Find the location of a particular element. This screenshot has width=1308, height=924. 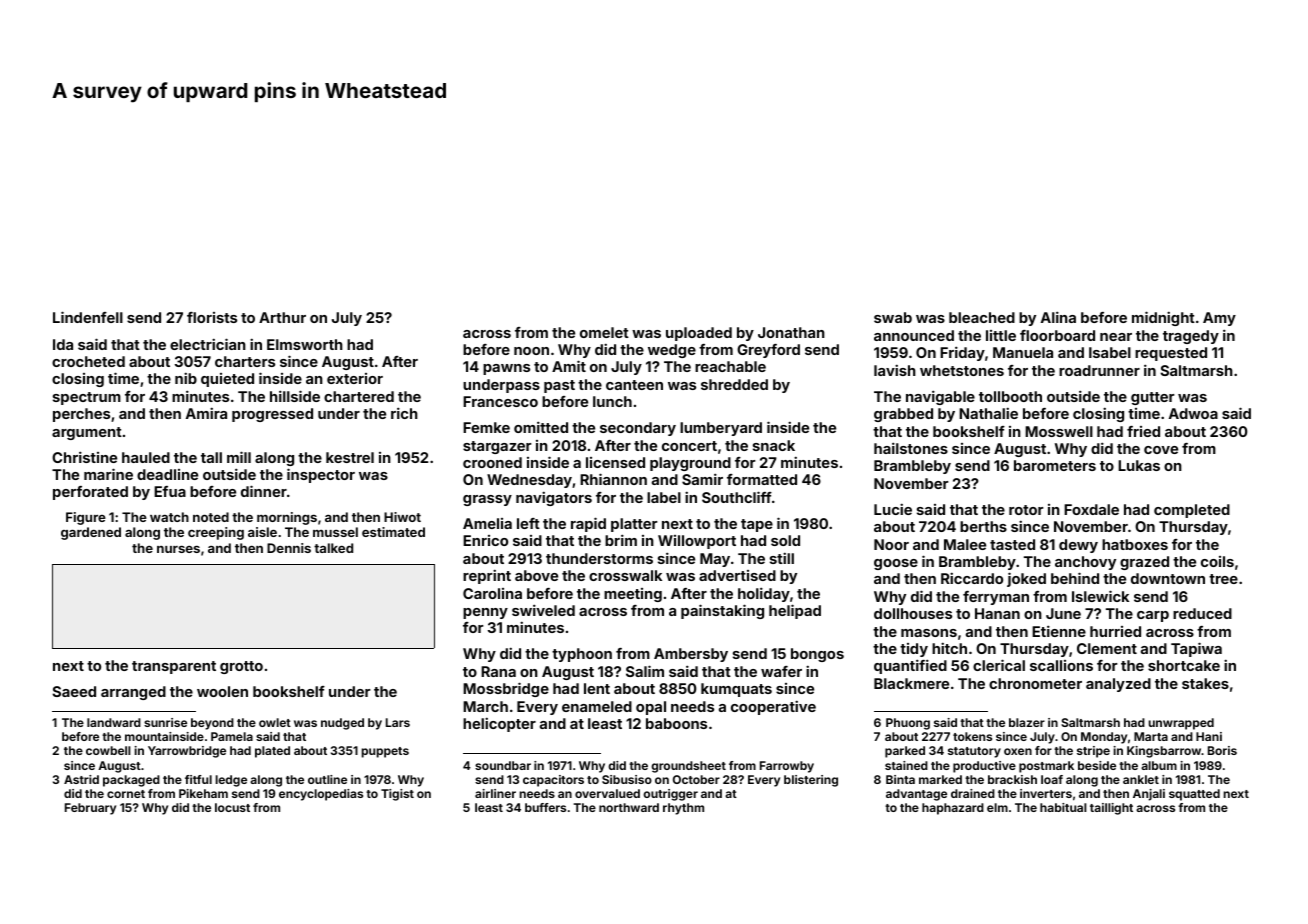

northward is located at coordinates (629, 807).
